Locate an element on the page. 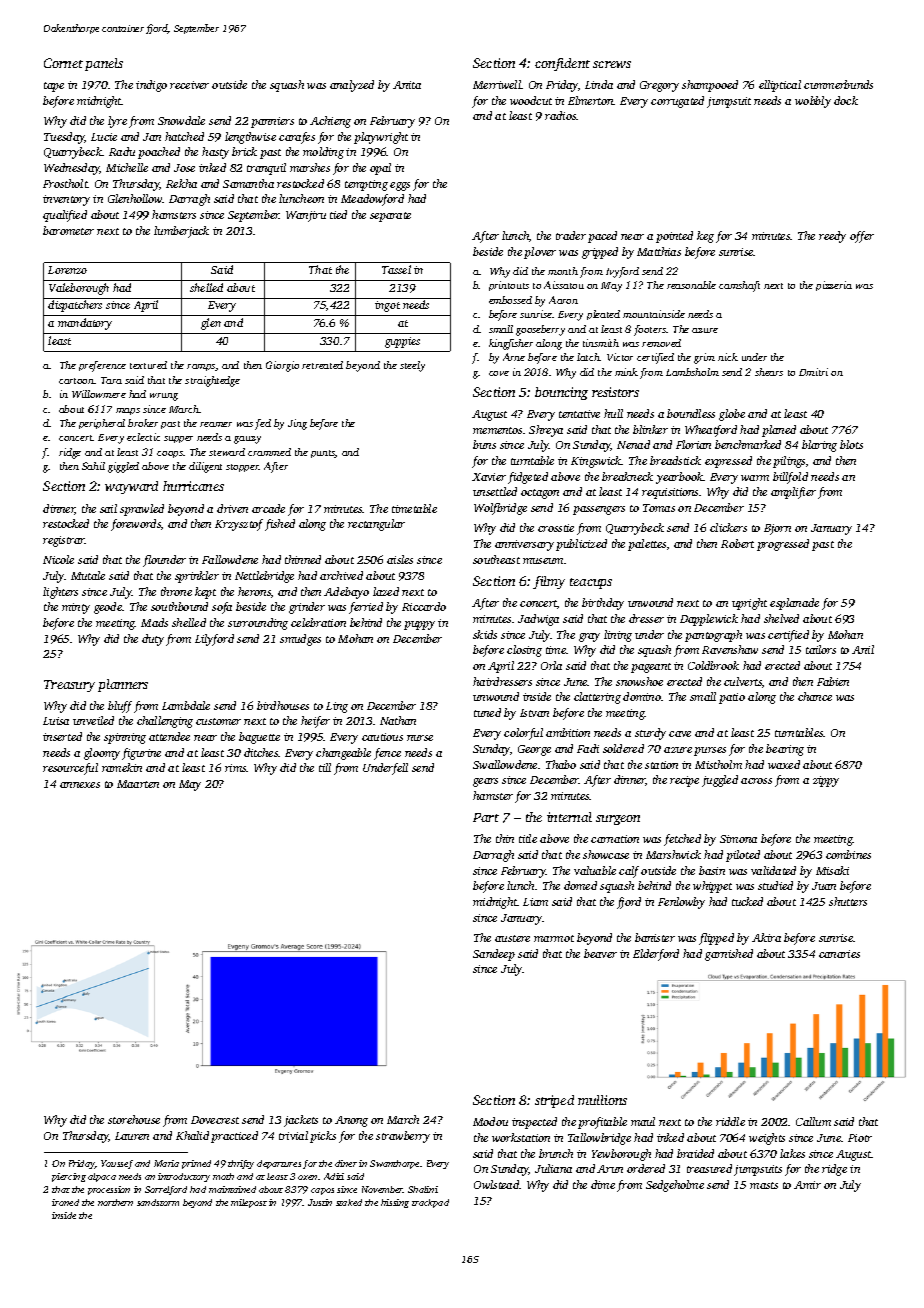 The image size is (924, 1308). annexes is located at coordinates (80, 785).
